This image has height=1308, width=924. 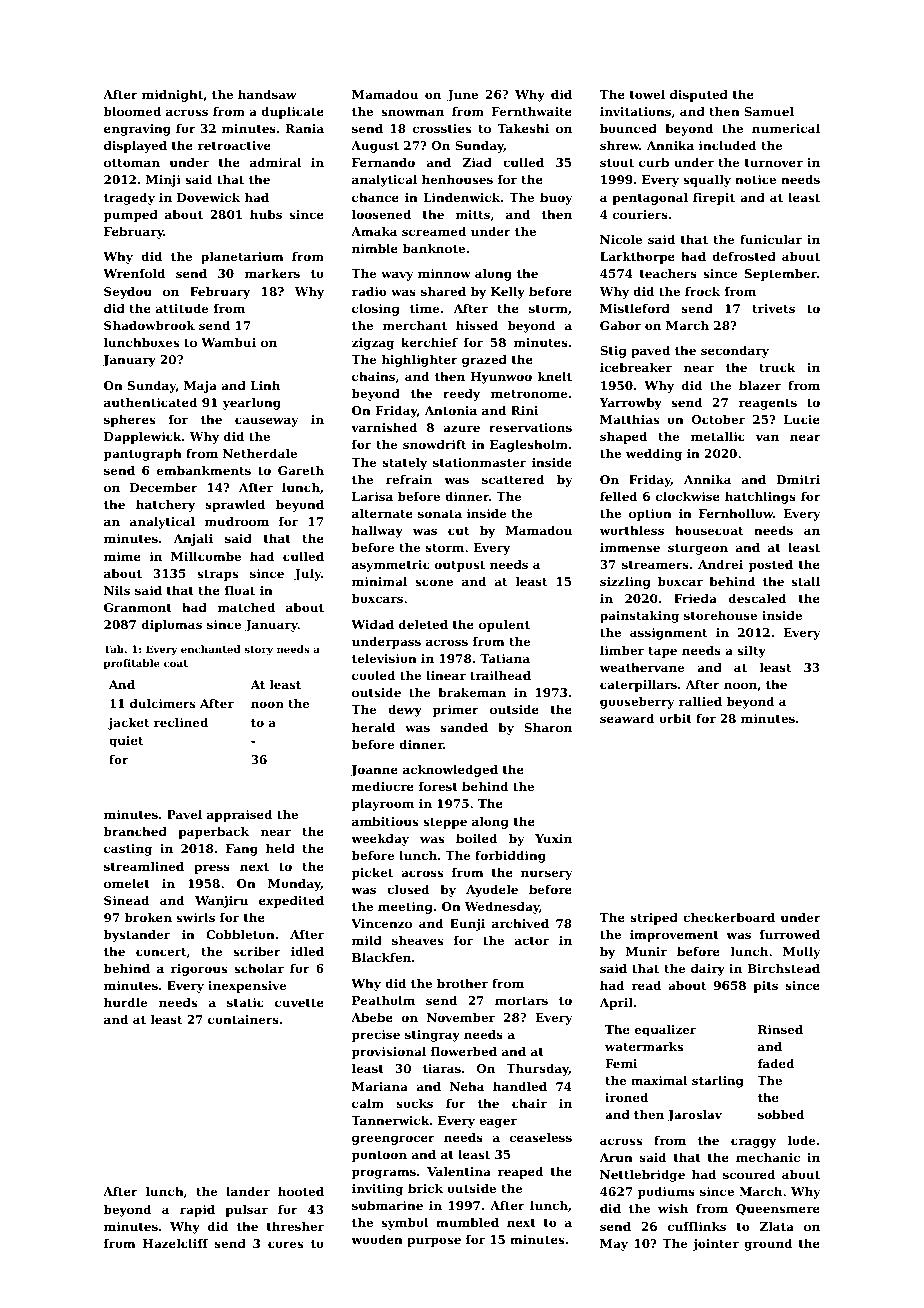 I want to click on mitts, so click(x=473, y=214).
